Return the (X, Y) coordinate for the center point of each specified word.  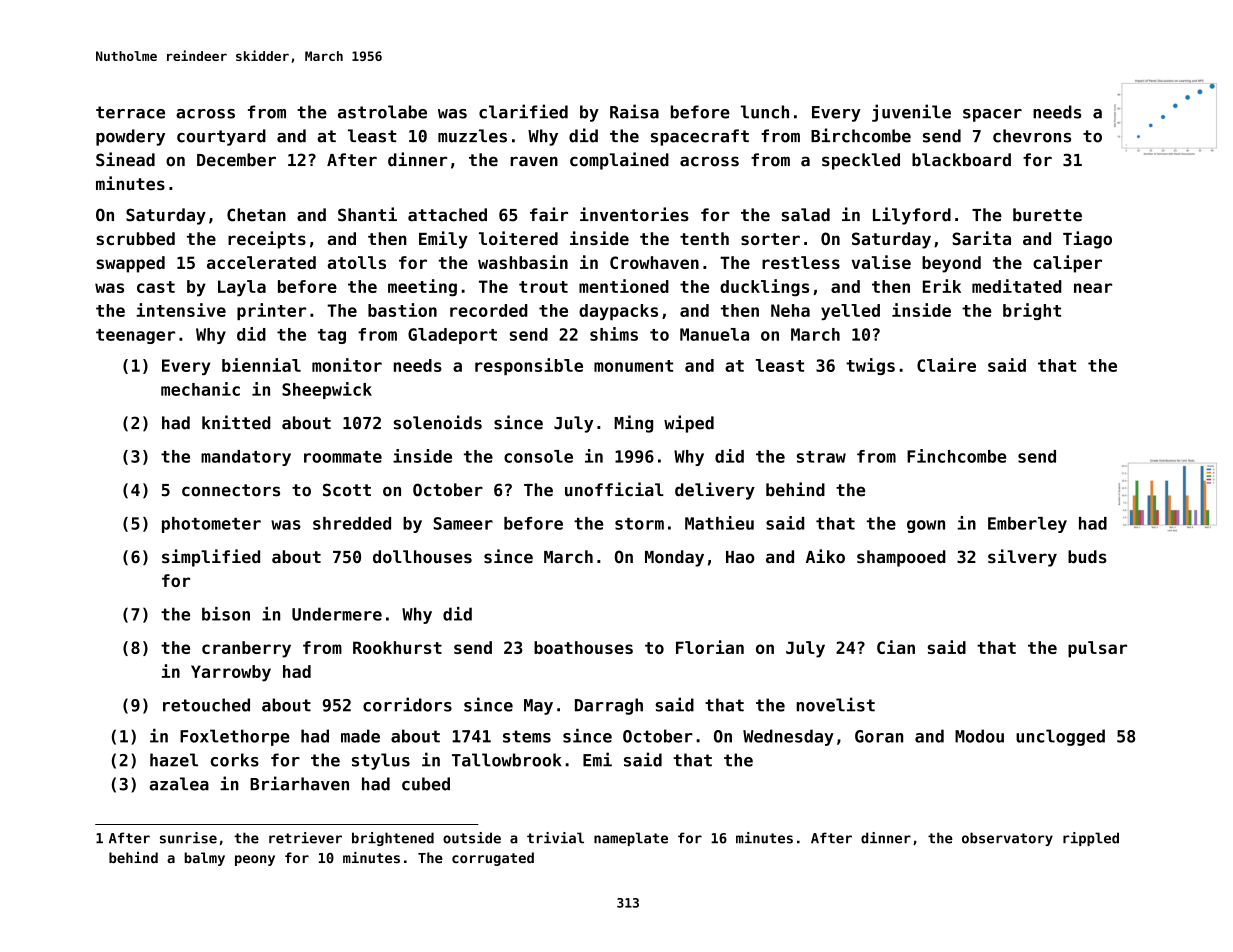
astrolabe (382, 112)
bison (226, 614)
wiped (689, 424)
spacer (992, 115)
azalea (179, 784)
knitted (236, 422)
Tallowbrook (506, 760)
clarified (523, 111)
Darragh (609, 706)
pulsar (1097, 649)
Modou (979, 736)
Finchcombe (956, 456)
